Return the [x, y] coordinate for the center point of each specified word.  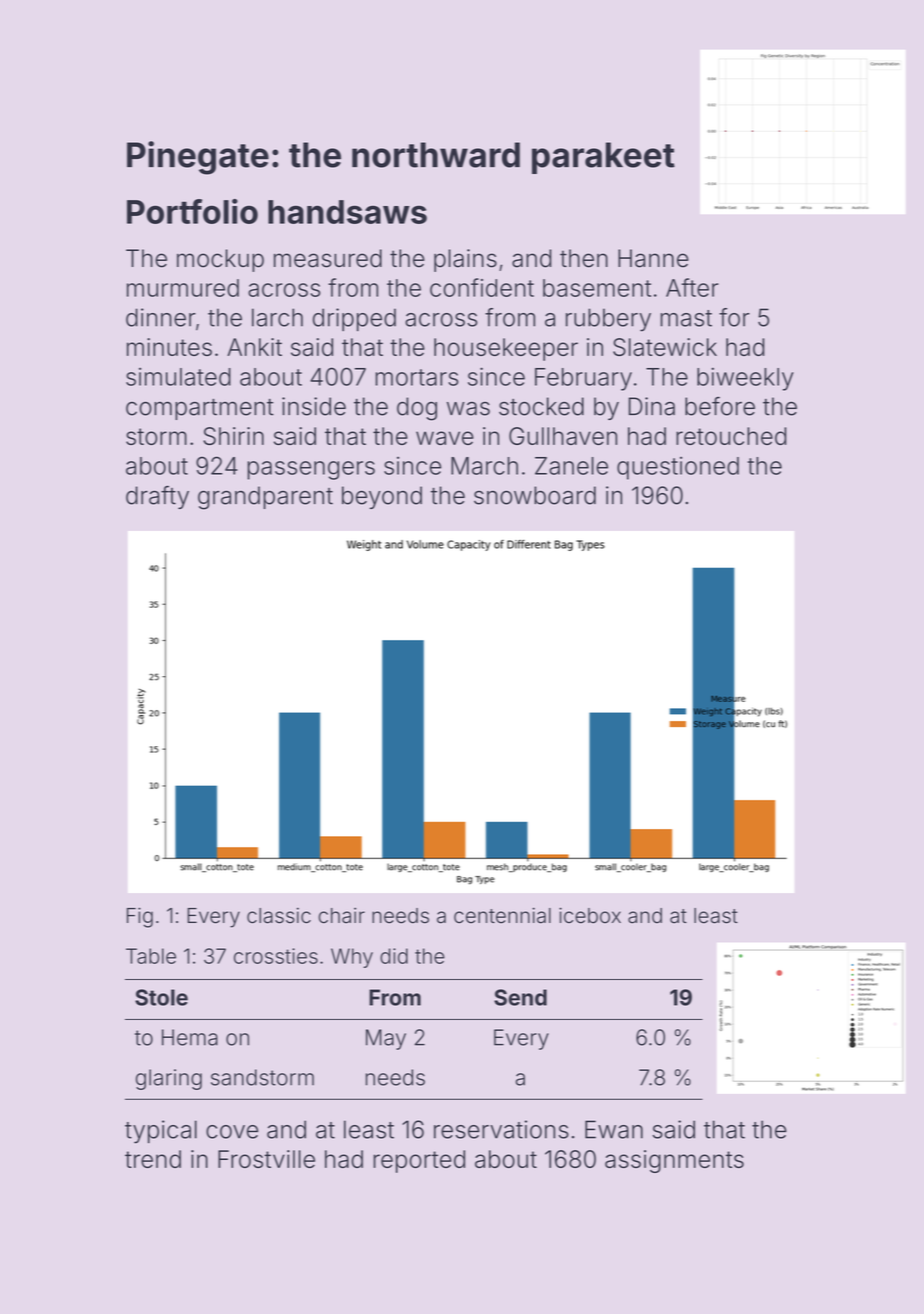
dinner [161, 317]
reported [419, 1161]
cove [232, 1132]
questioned [678, 468]
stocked [541, 406]
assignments [674, 1161]
